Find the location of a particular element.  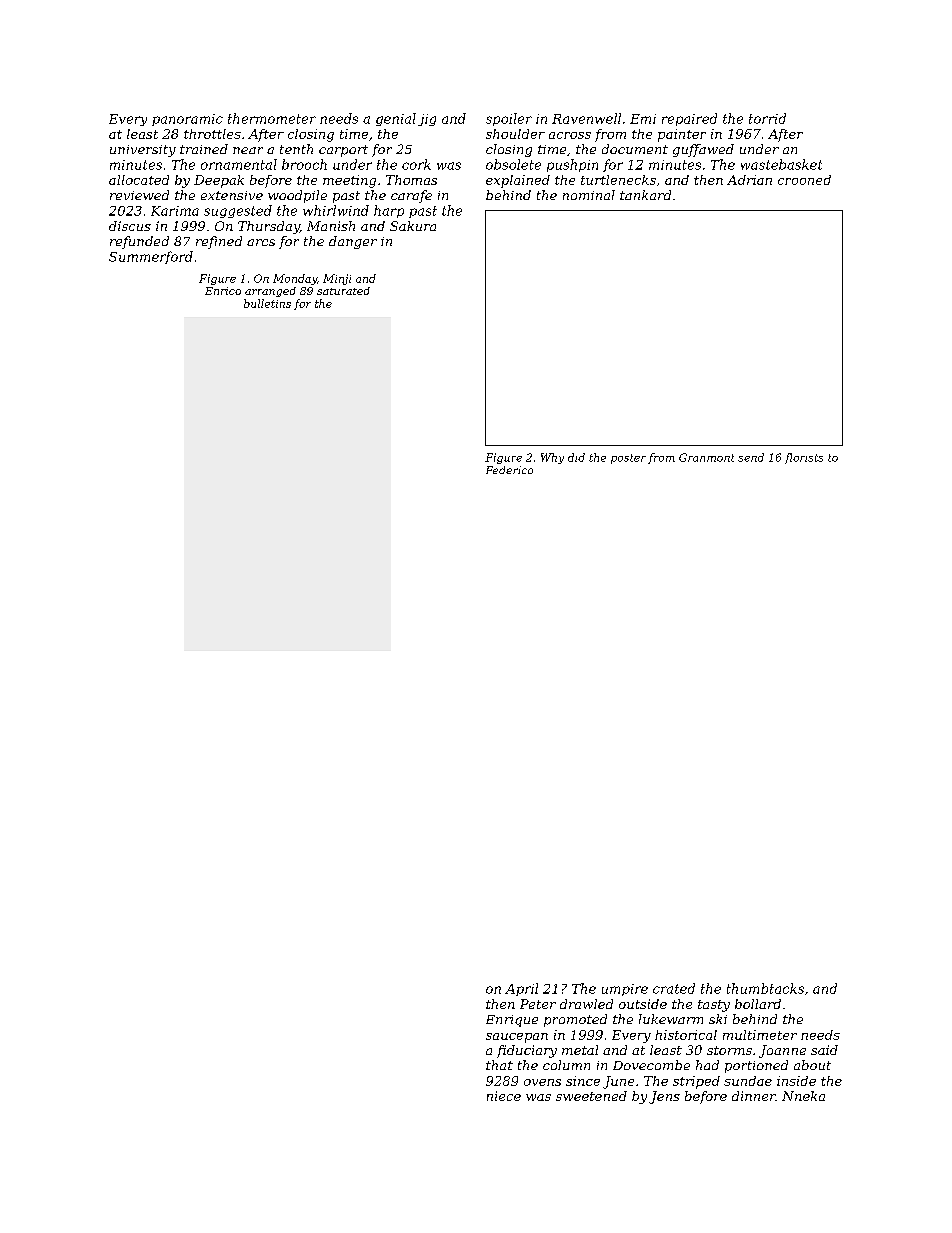

Ravenwell is located at coordinates (586, 118).
